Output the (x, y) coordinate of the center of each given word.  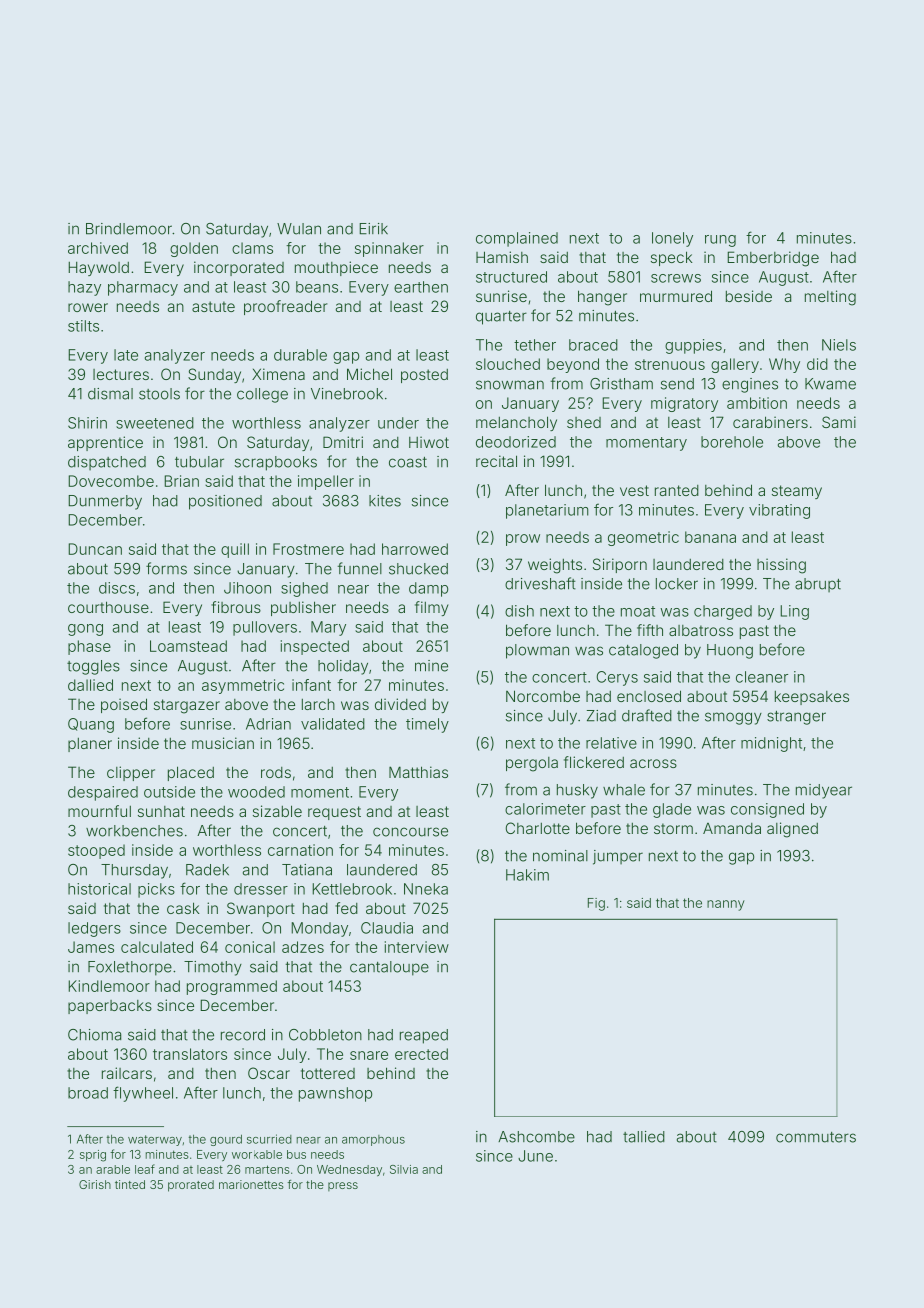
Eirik (373, 229)
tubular (199, 462)
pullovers (265, 628)
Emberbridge (773, 259)
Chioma (94, 1035)
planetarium (547, 511)
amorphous (373, 1140)
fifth (650, 630)
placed (191, 773)
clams (252, 248)
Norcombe (543, 696)
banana (710, 537)
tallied (644, 1137)
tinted (130, 1184)
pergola (532, 764)
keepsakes (812, 698)
